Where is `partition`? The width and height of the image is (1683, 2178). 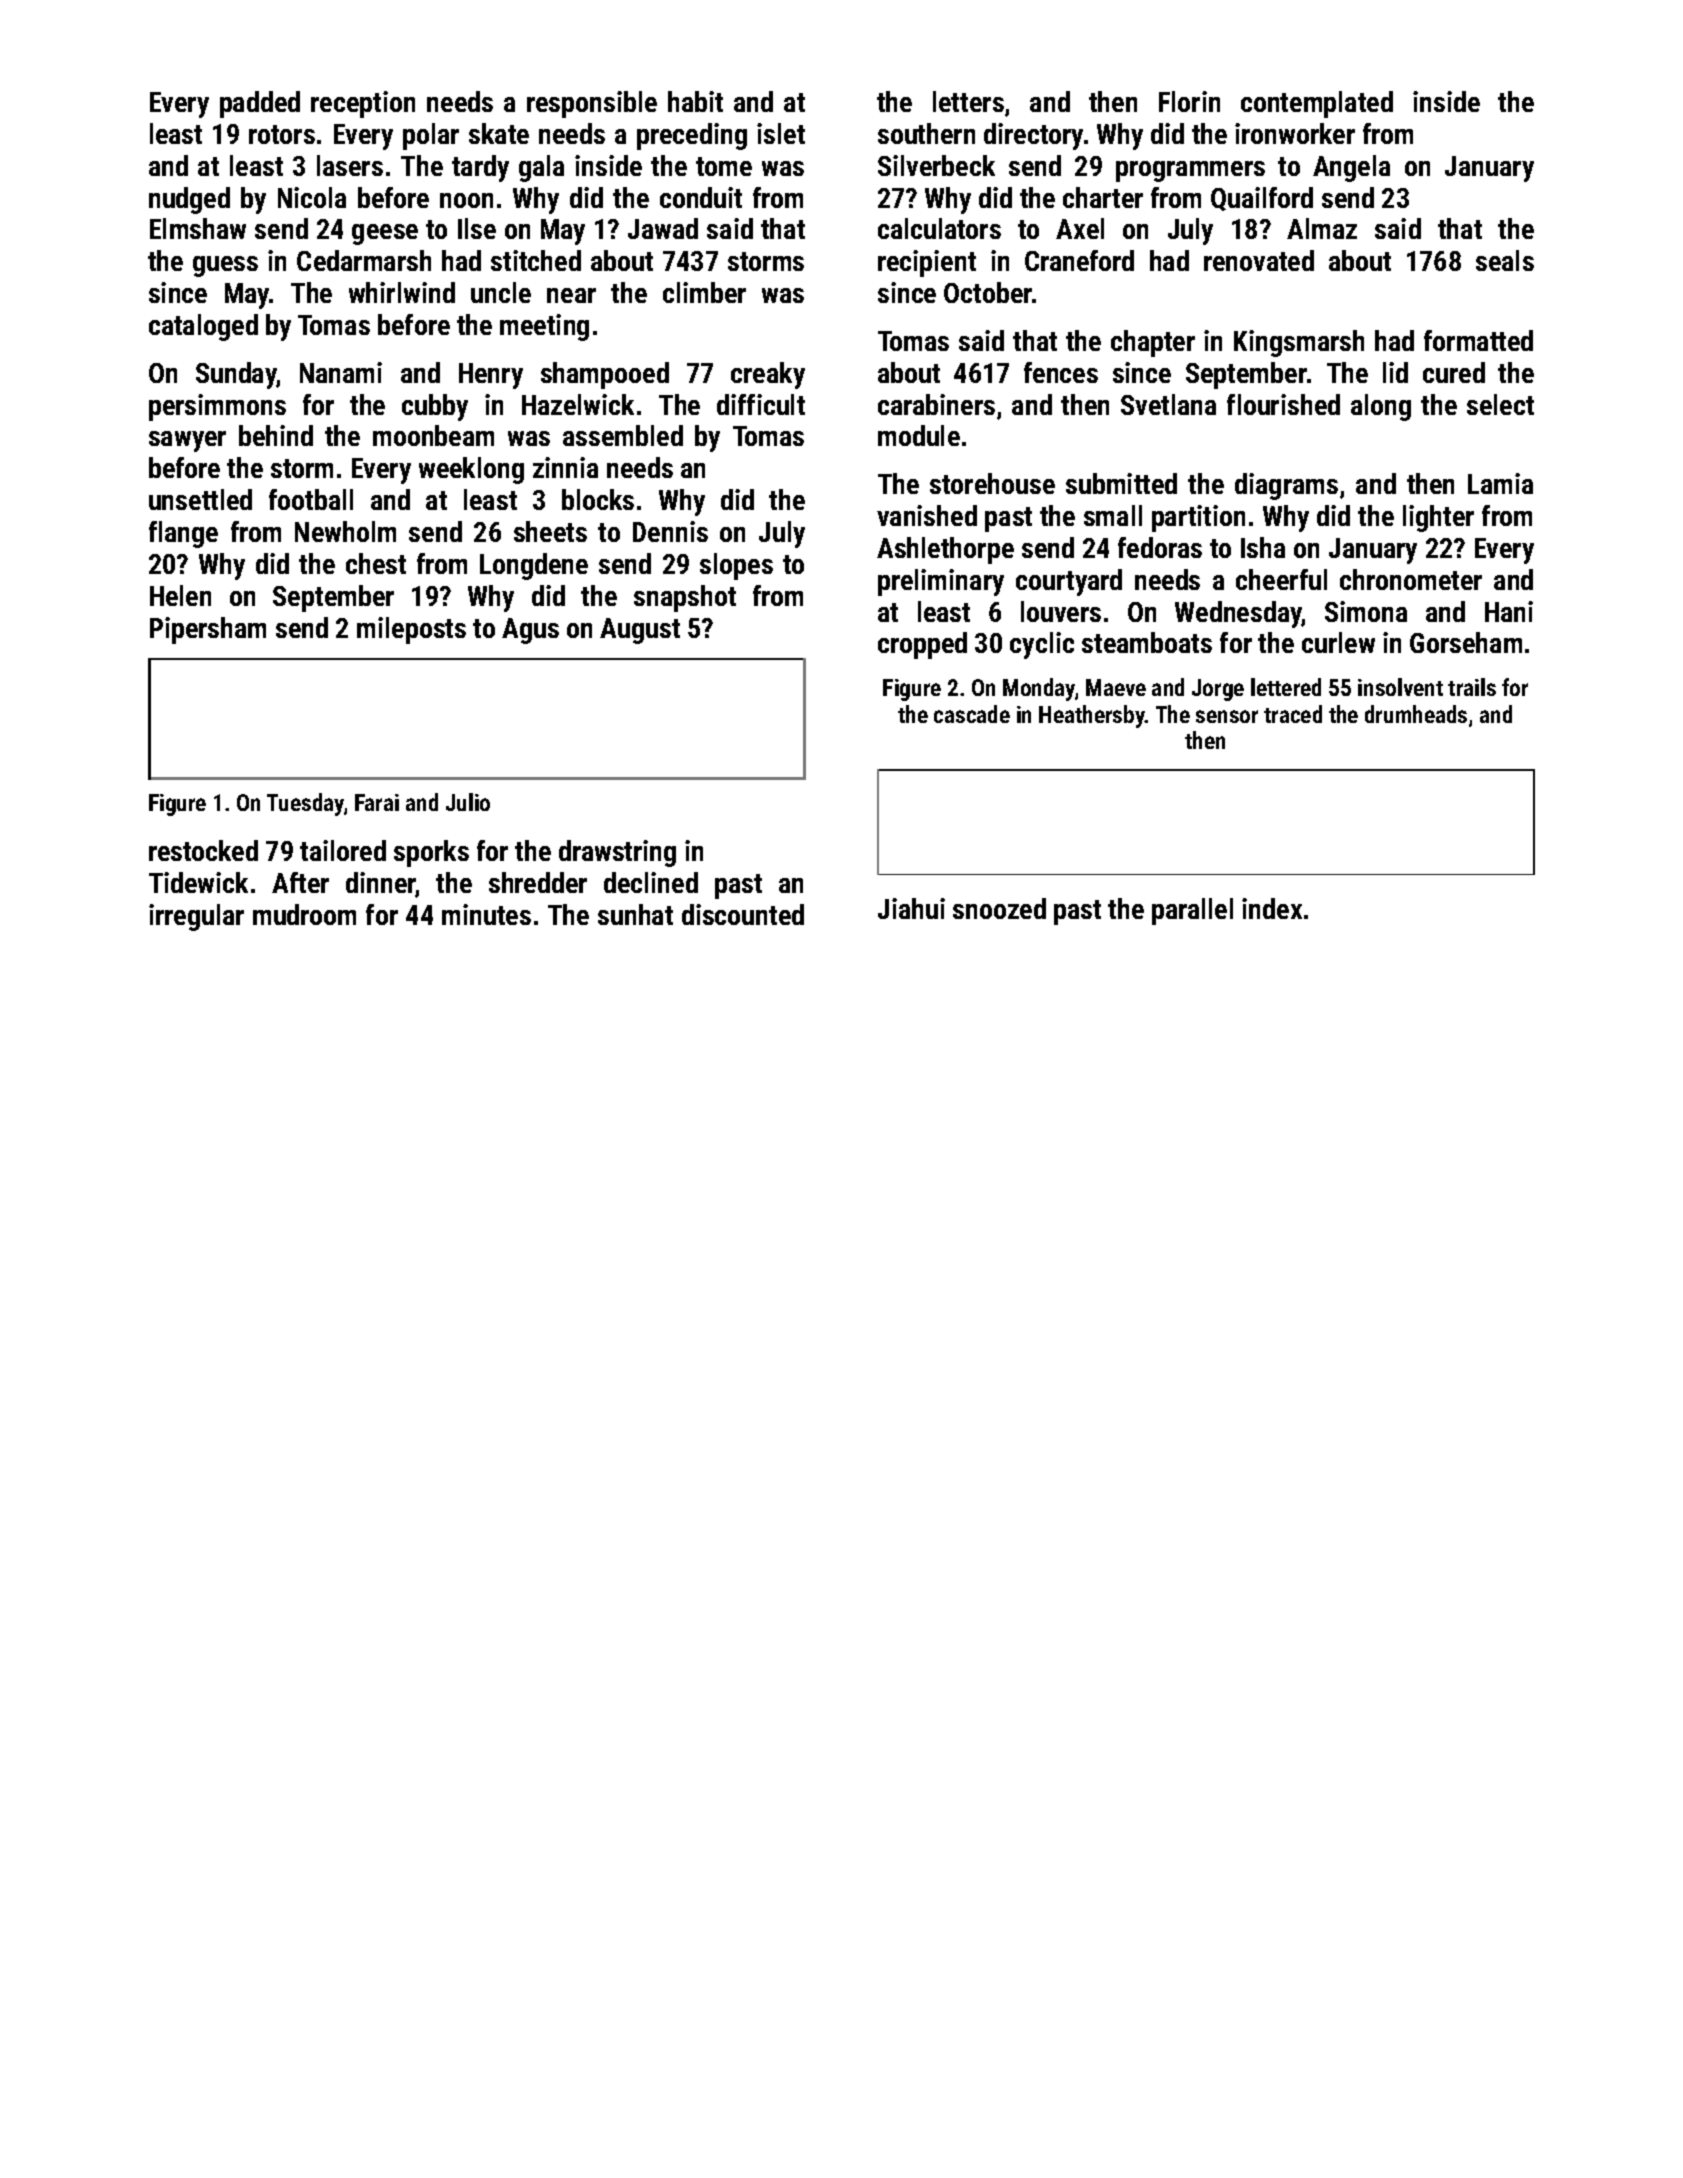
partition is located at coordinates (1198, 518).
